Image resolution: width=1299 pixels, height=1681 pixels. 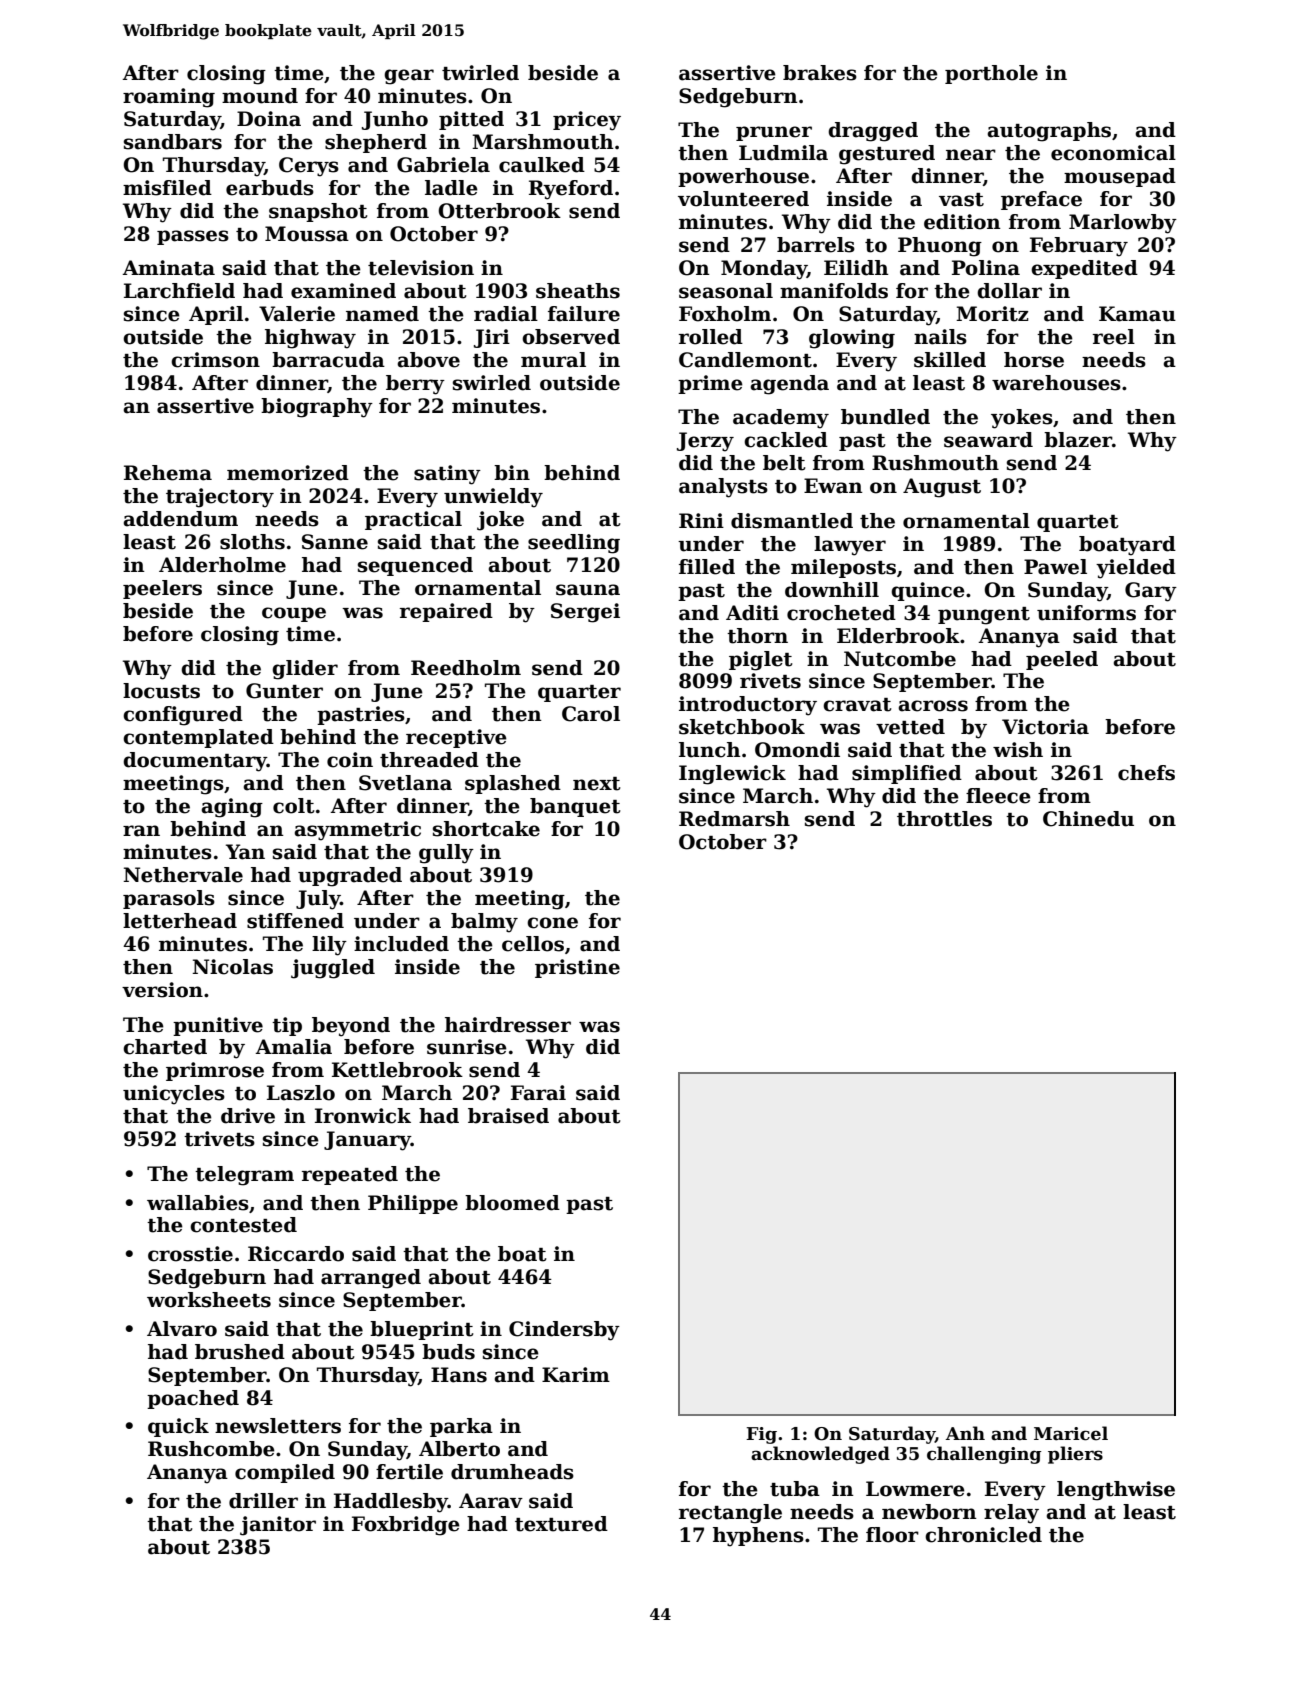 I want to click on mousepad, so click(x=1120, y=177).
